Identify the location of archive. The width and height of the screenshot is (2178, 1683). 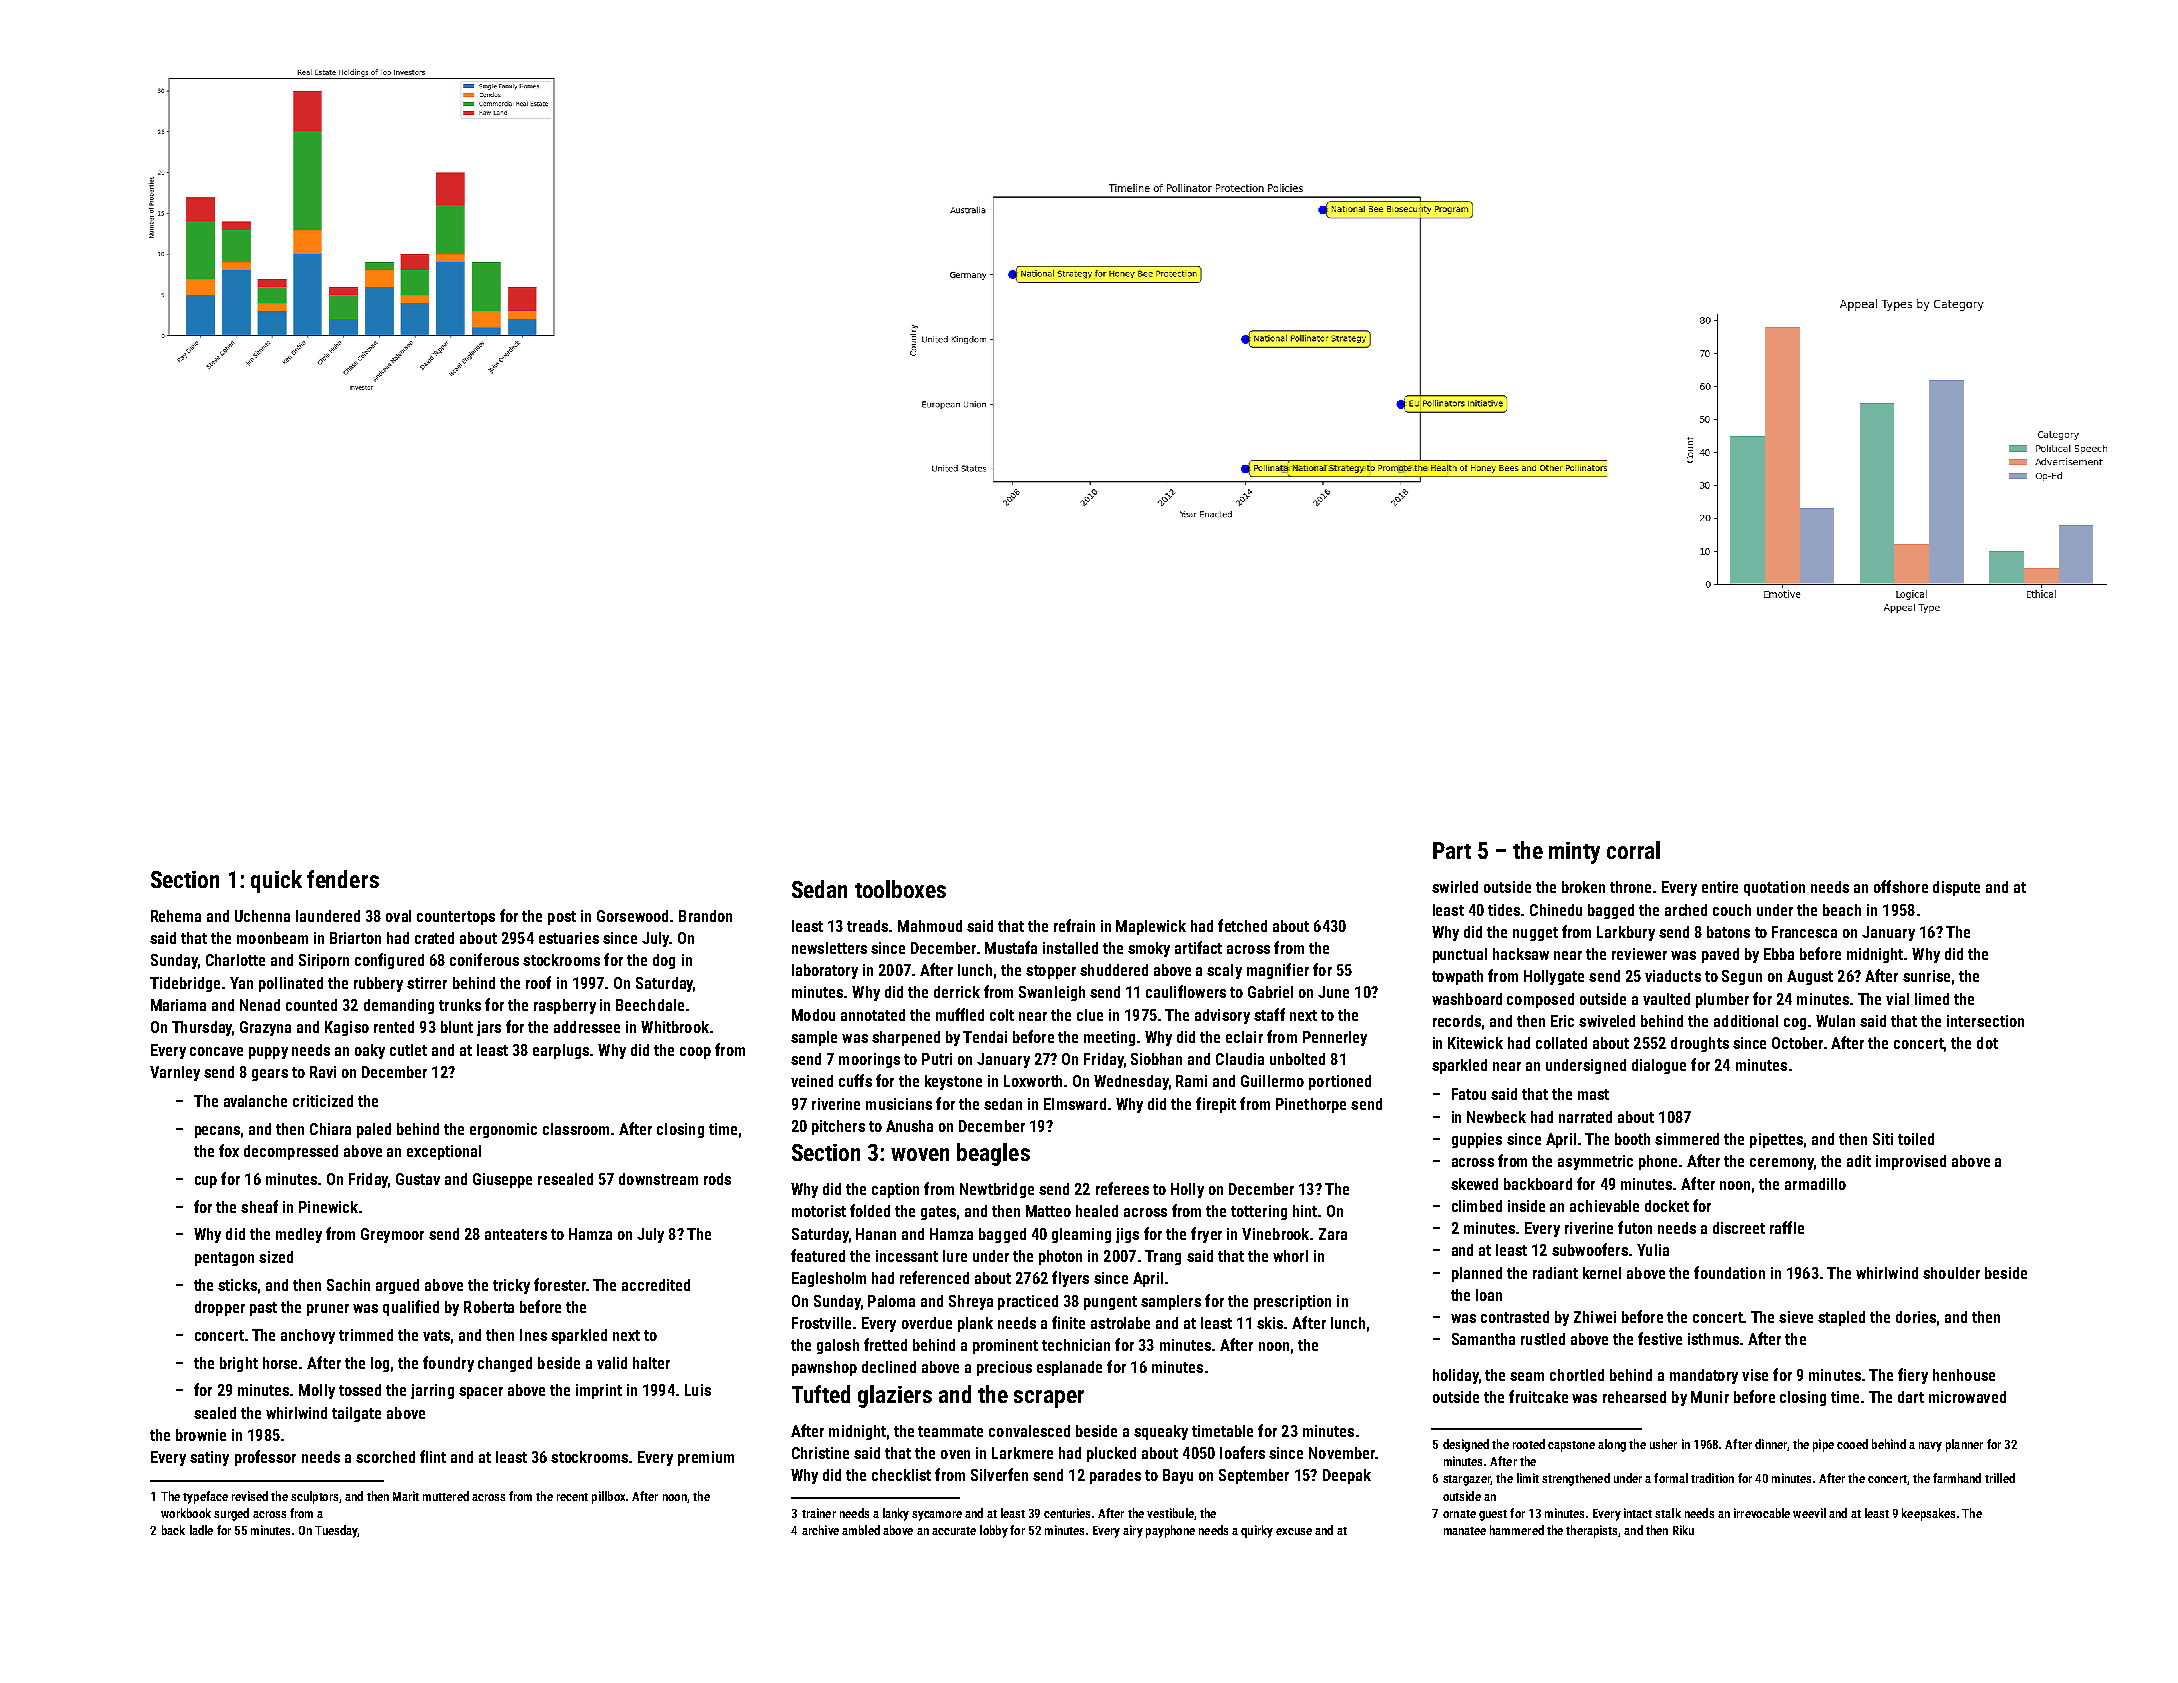
(820, 1530).
